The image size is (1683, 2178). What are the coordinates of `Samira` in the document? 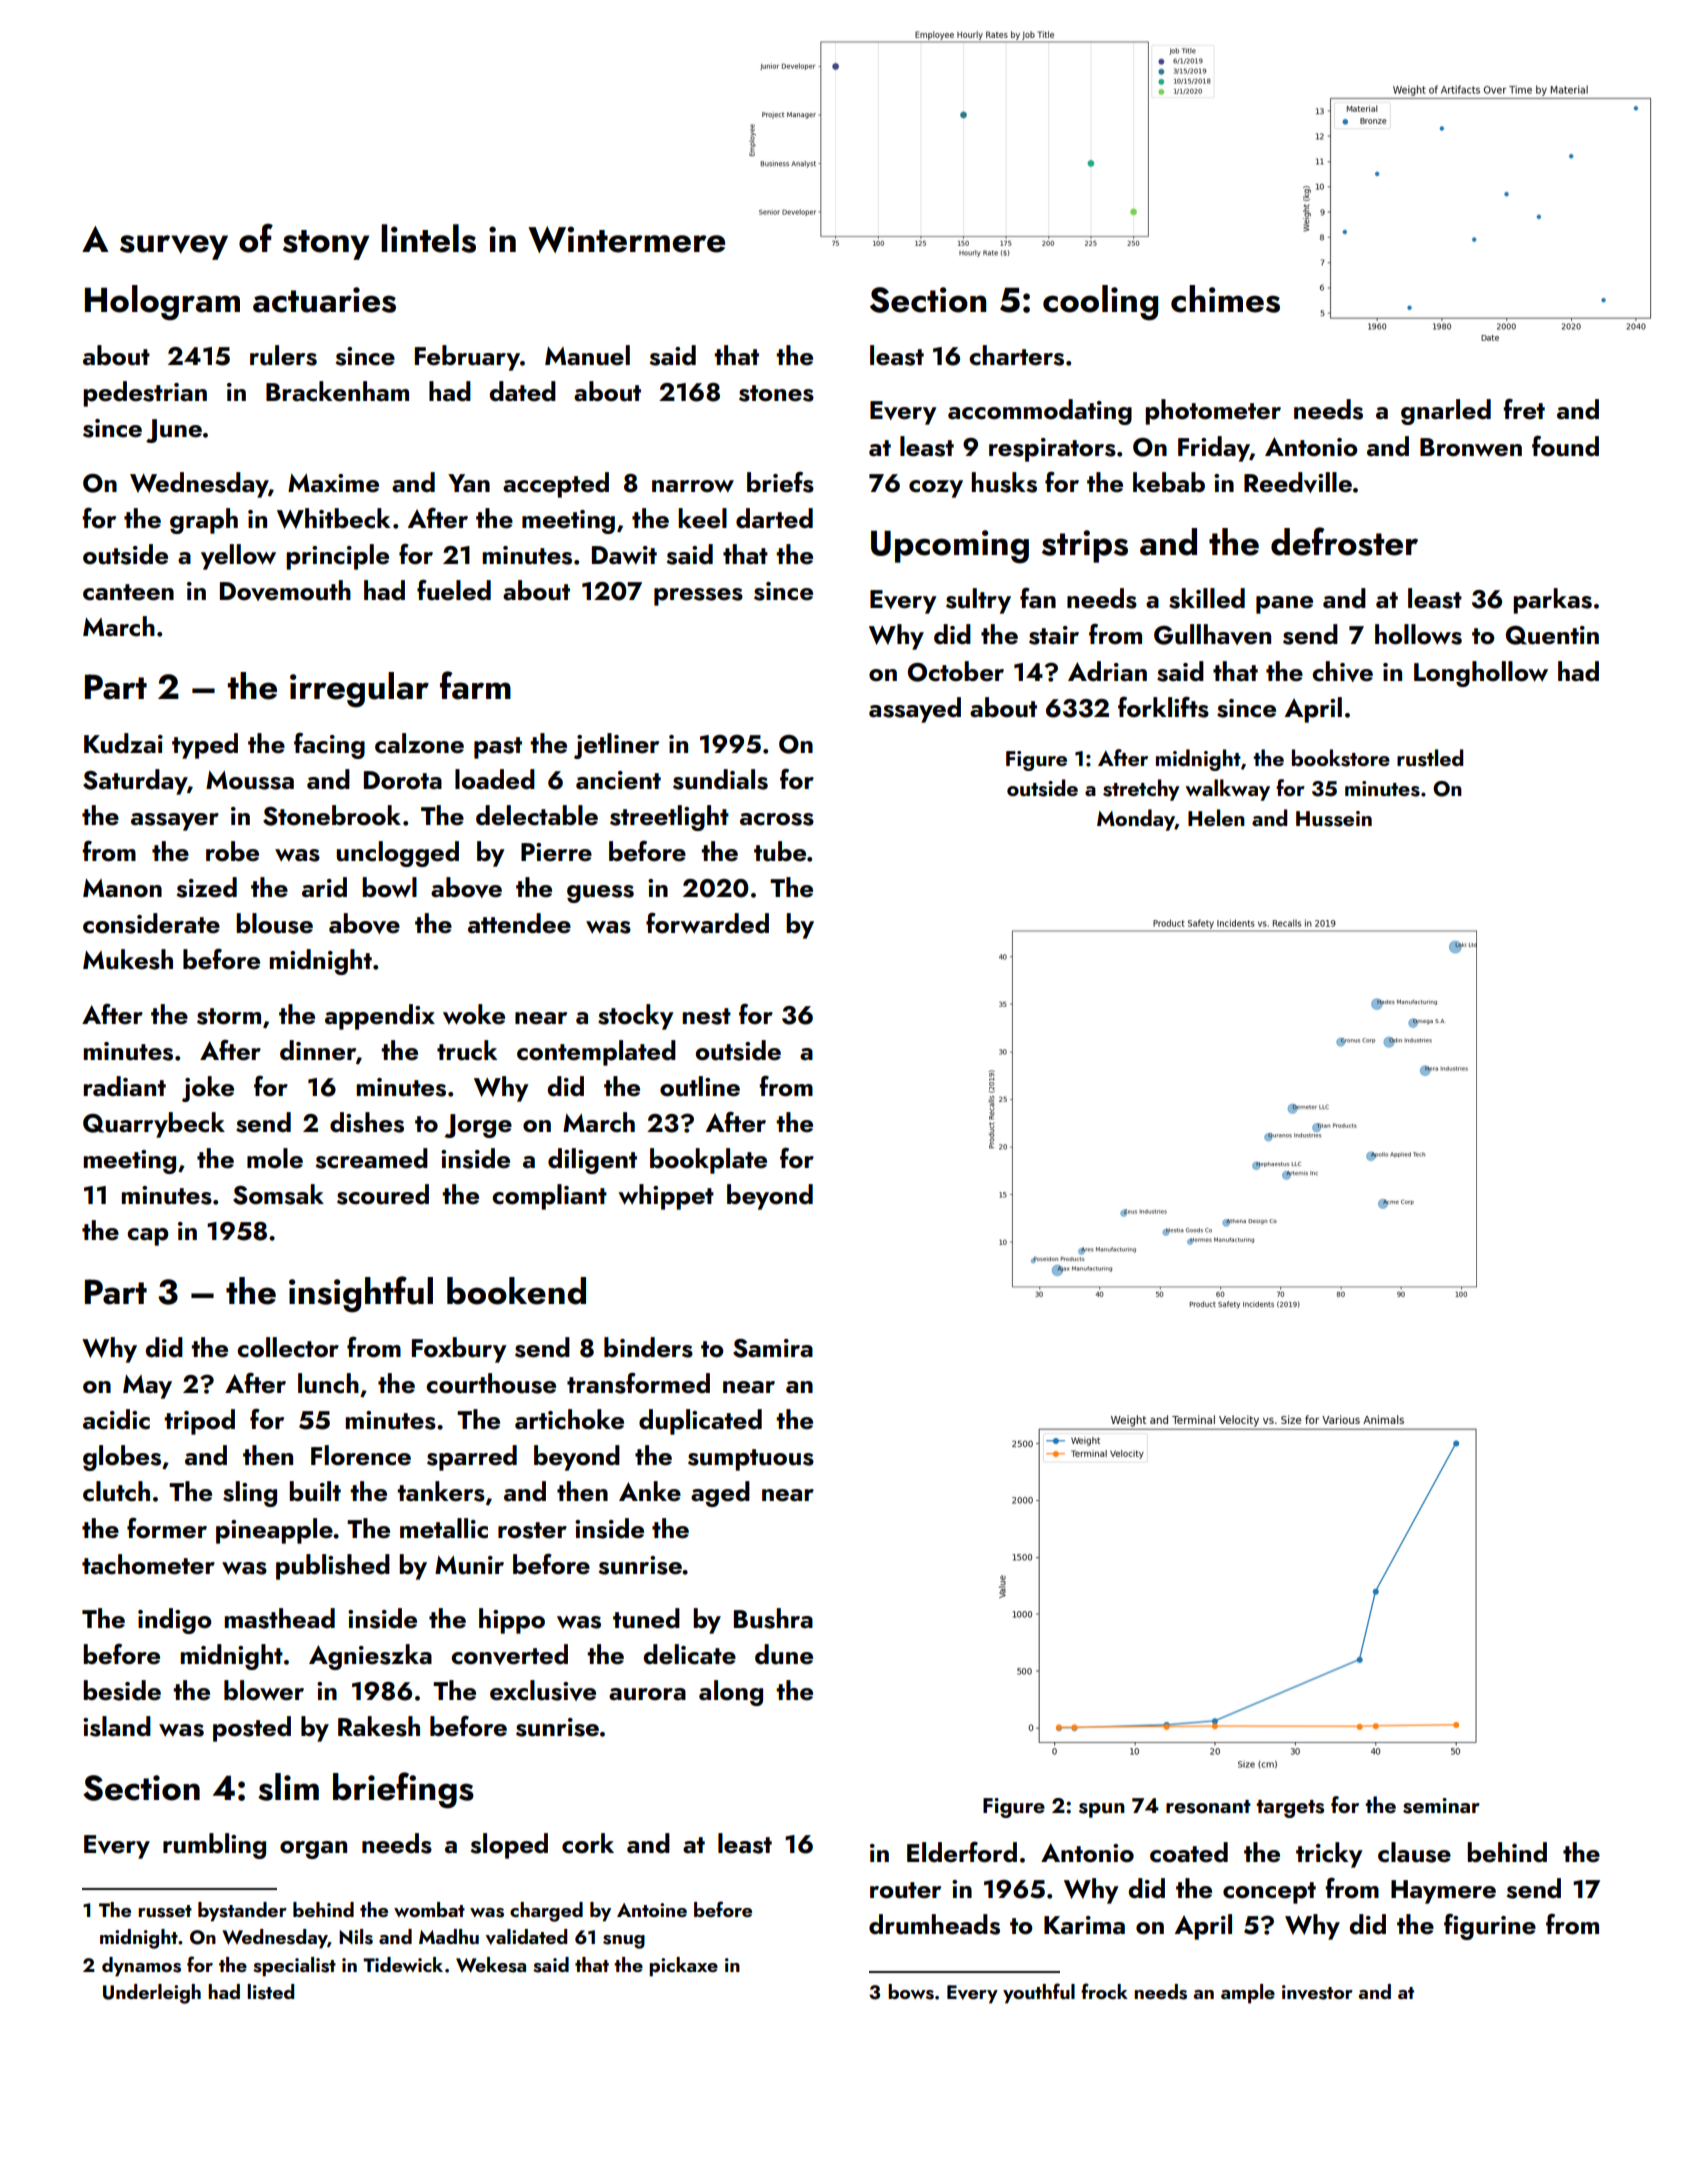 It's located at (773, 1348).
